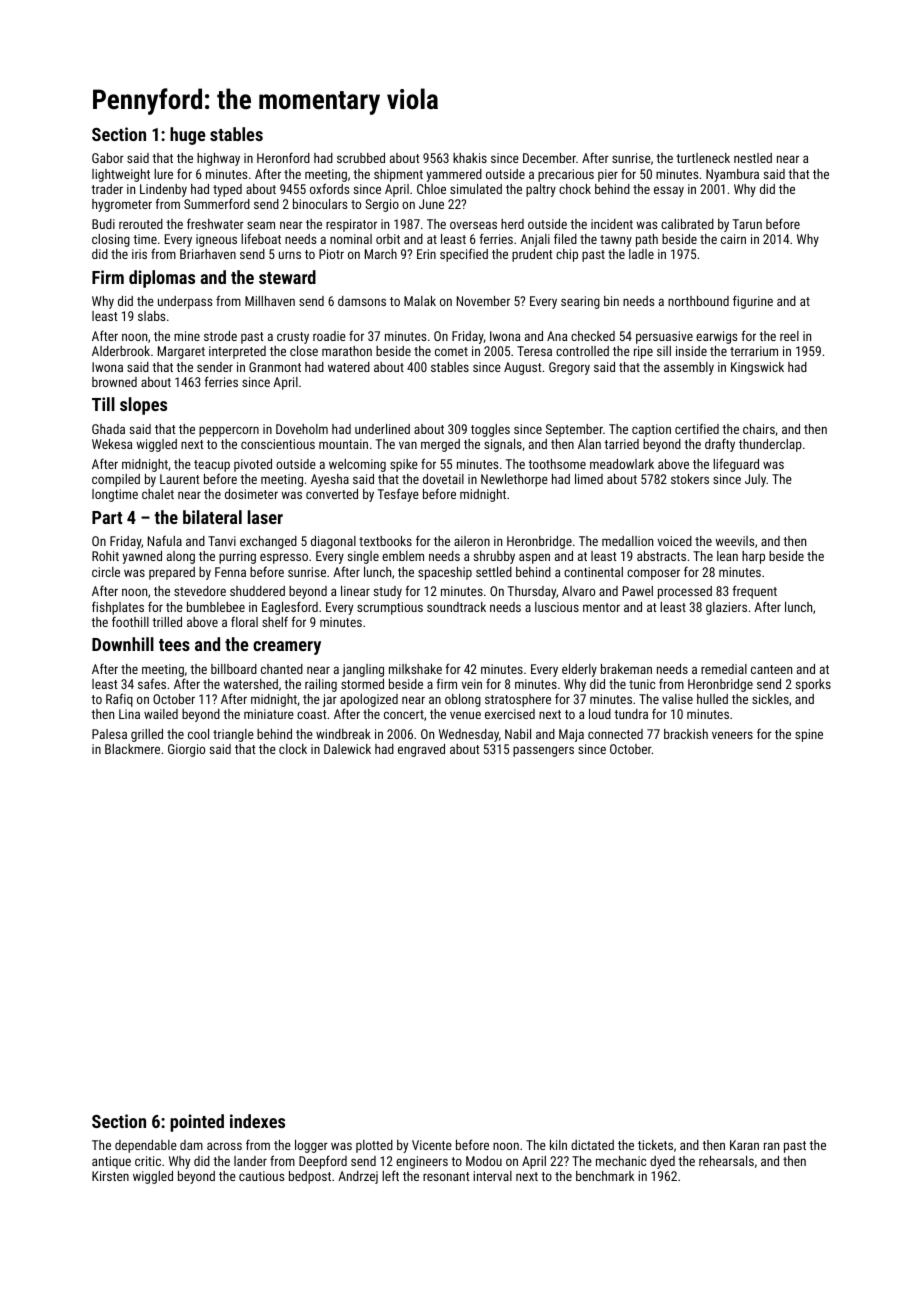  Describe the element at coordinates (813, 685) in the screenshot. I see `sporks` at that location.
